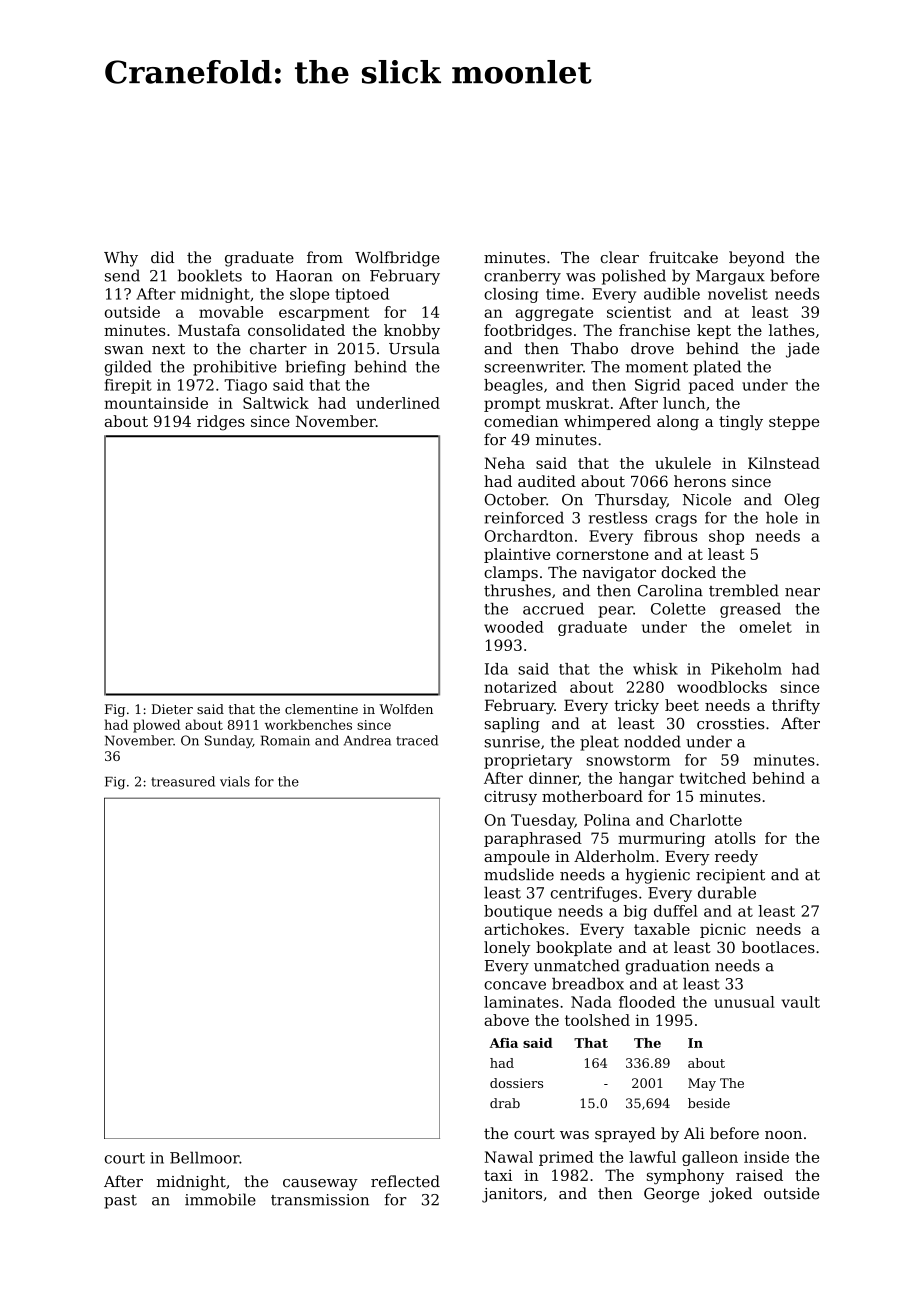  What do you see at coordinates (304, 276) in the page?
I see `Haoran` at bounding box center [304, 276].
